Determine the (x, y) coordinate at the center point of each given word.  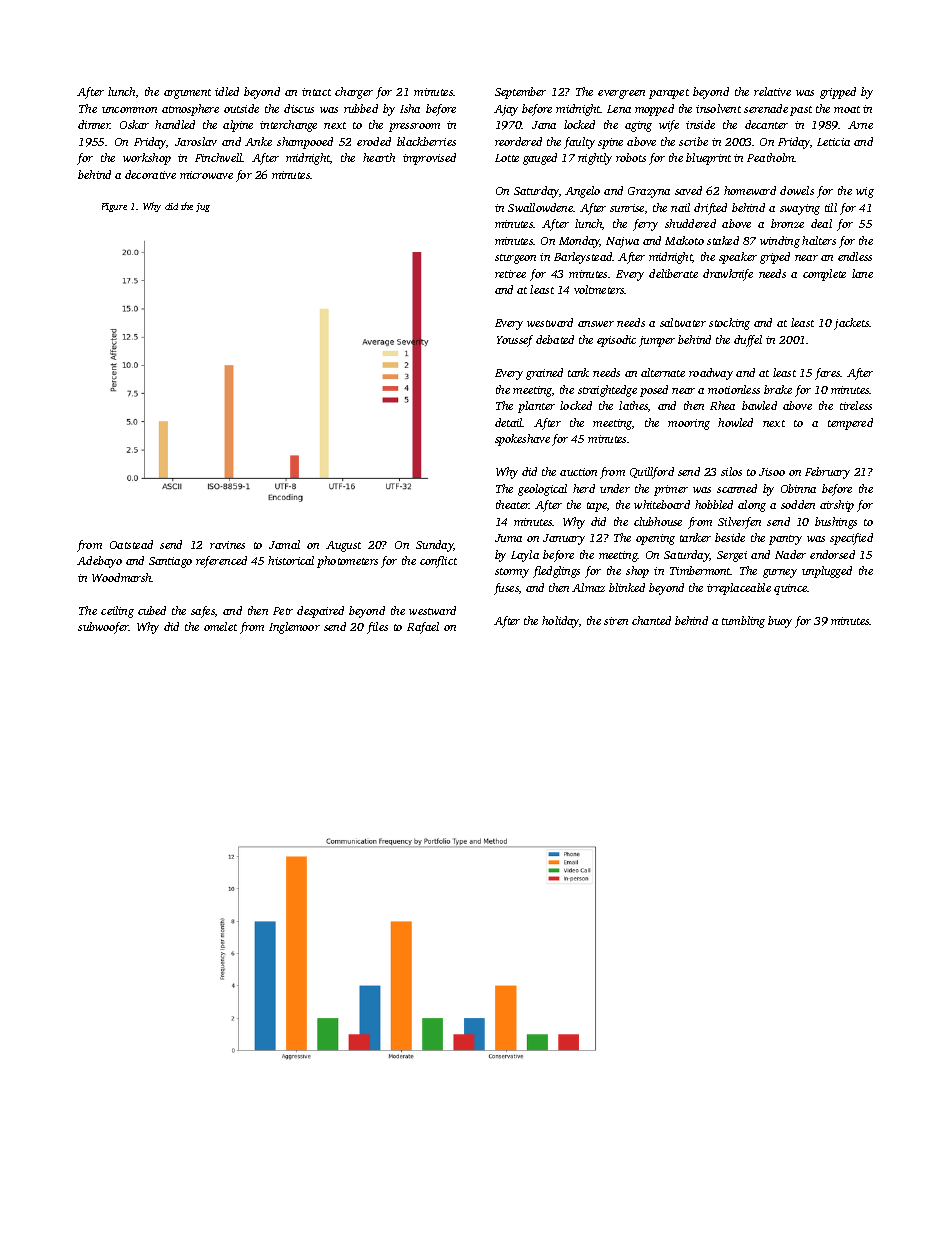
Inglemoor (294, 628)
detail (509, 422)
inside (700, 124)
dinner (94, 124)
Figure (114, 207)
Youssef (515, 341)
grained (544, 374)
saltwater (683, 322)
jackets (852, 324)
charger (354, 93)
